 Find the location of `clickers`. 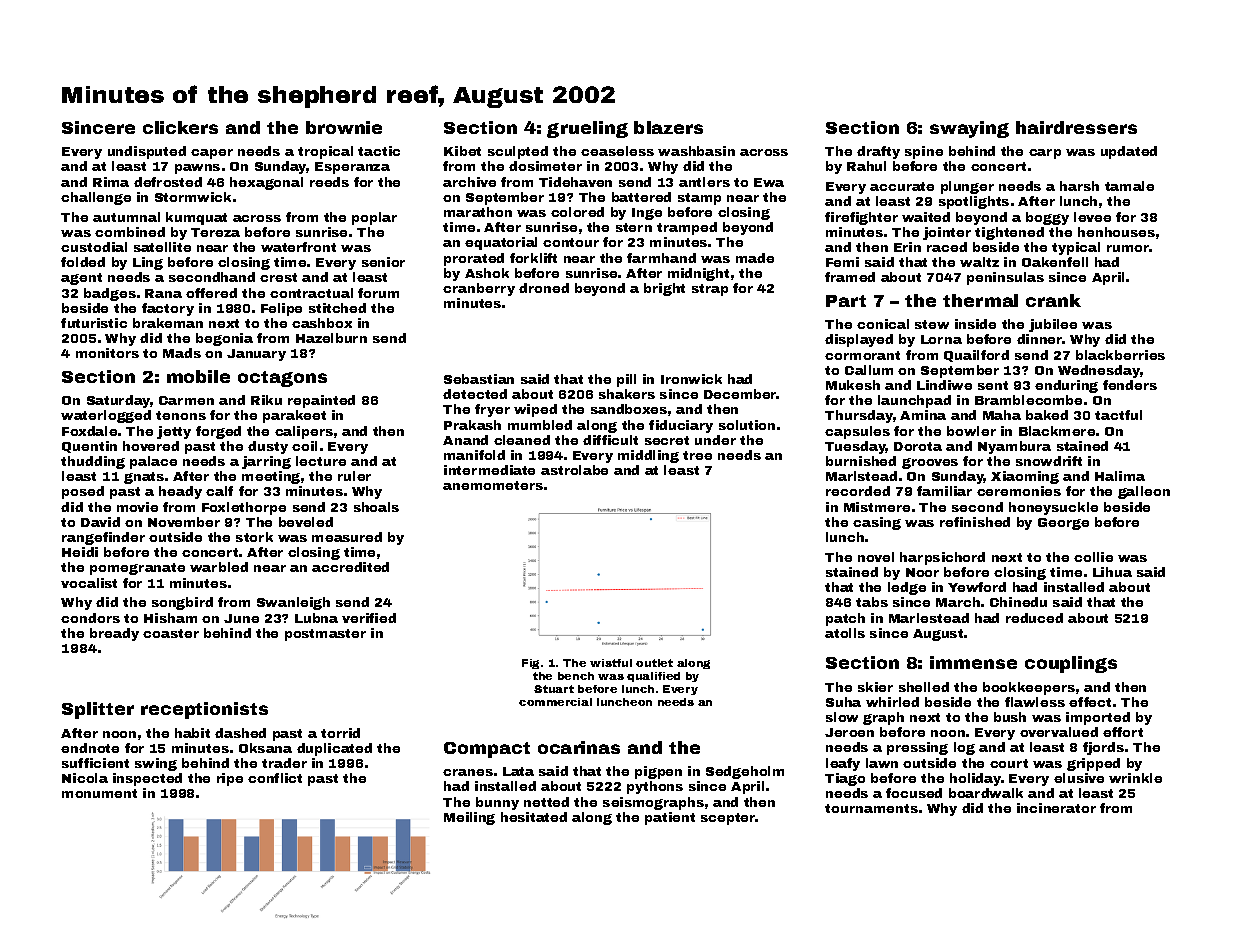

clickers is located at coordinates (180, 127).
